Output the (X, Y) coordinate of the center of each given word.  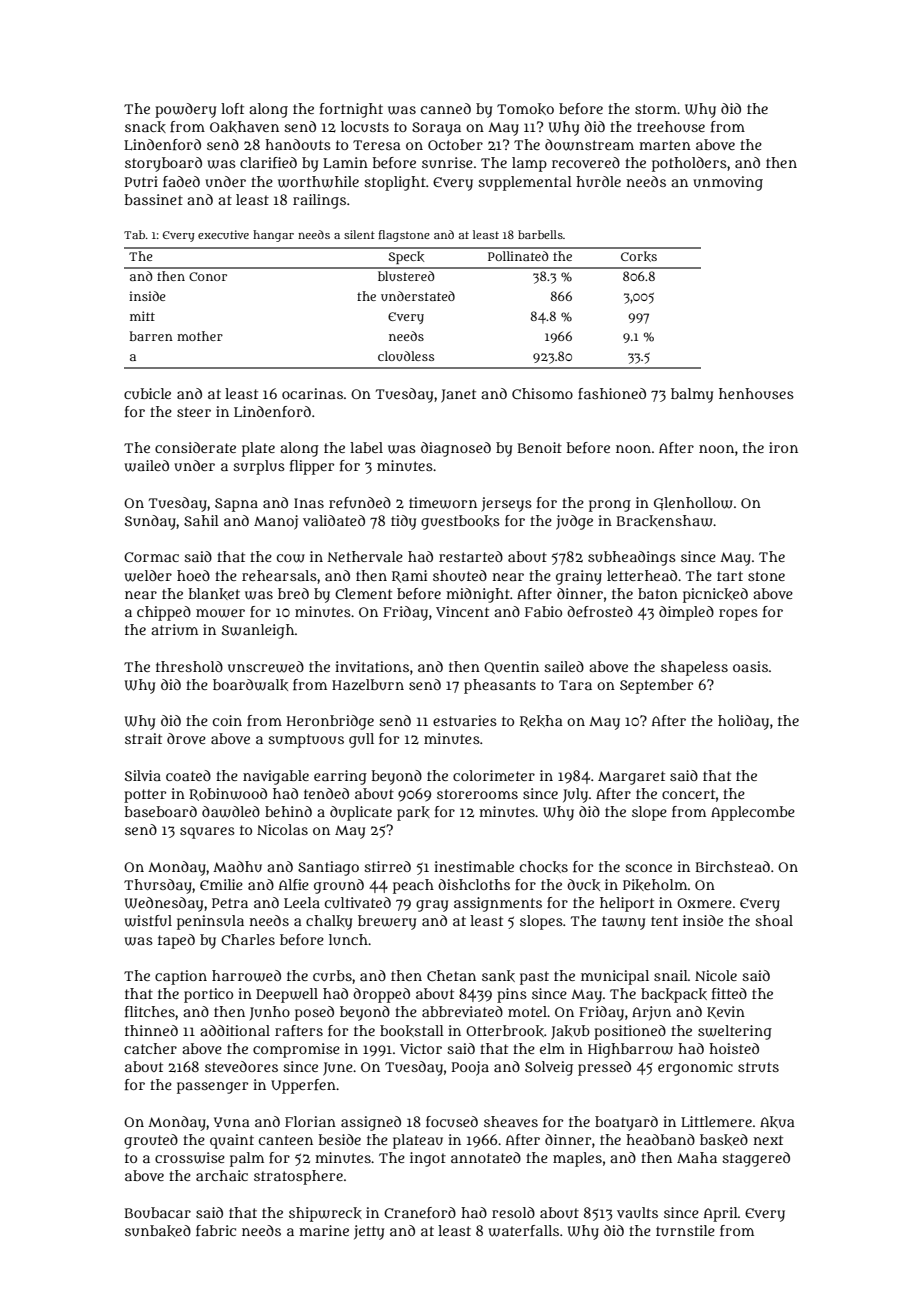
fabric (216, 1230)
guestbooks (460, 522)
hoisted (734, 1048)
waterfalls (523, 1231)
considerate (195, 447)
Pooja (470, 1068)
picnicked (715, 595)
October (455, 144)
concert (688, 794)
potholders (689, 164)
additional (235, 1030)
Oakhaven (244, 127)
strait (143, 738)
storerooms (477, 794)
